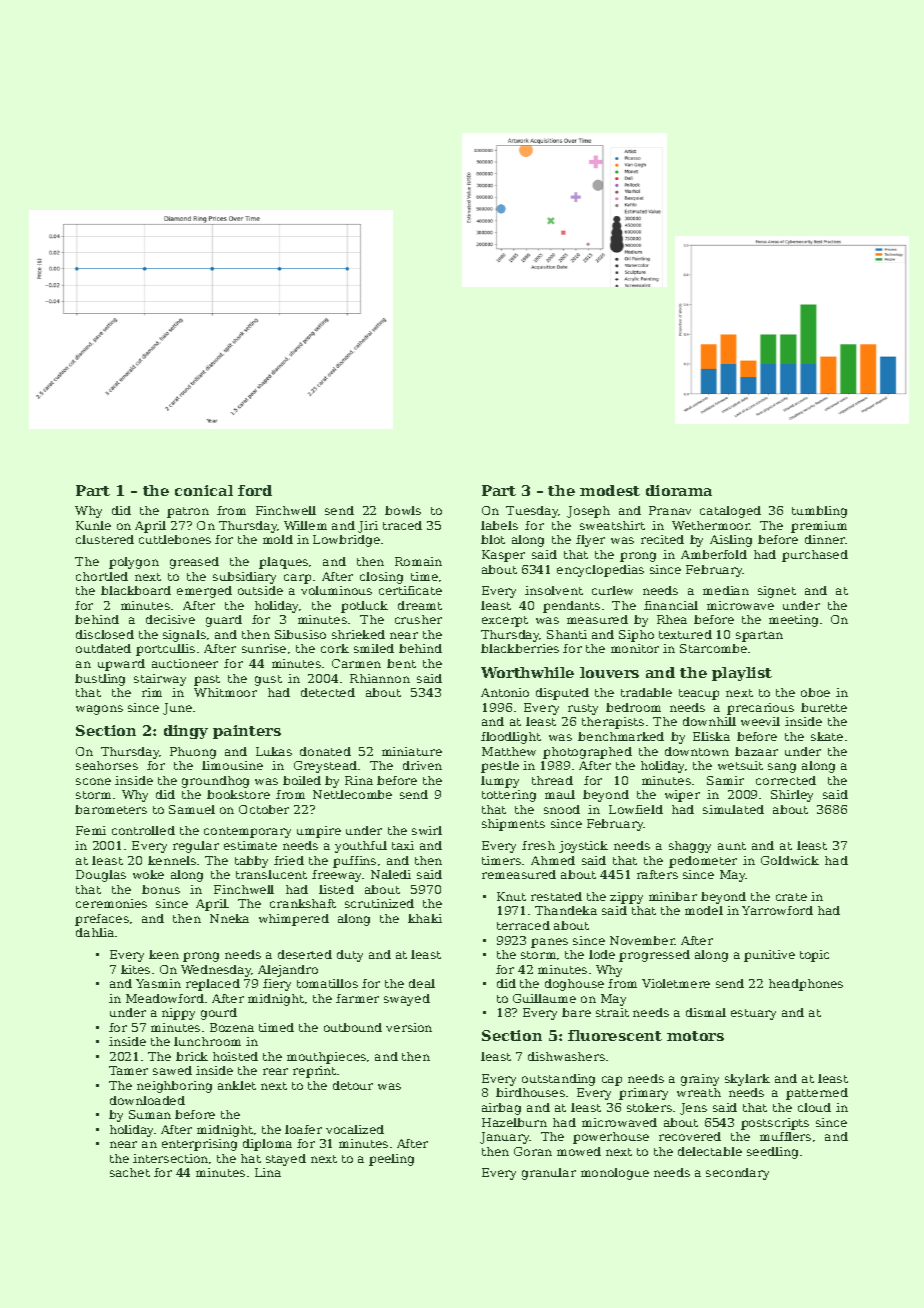 This document has width=924, height=1308. Describe the element at coordinates (204, 490) in the document. I see `conical` at that location.
